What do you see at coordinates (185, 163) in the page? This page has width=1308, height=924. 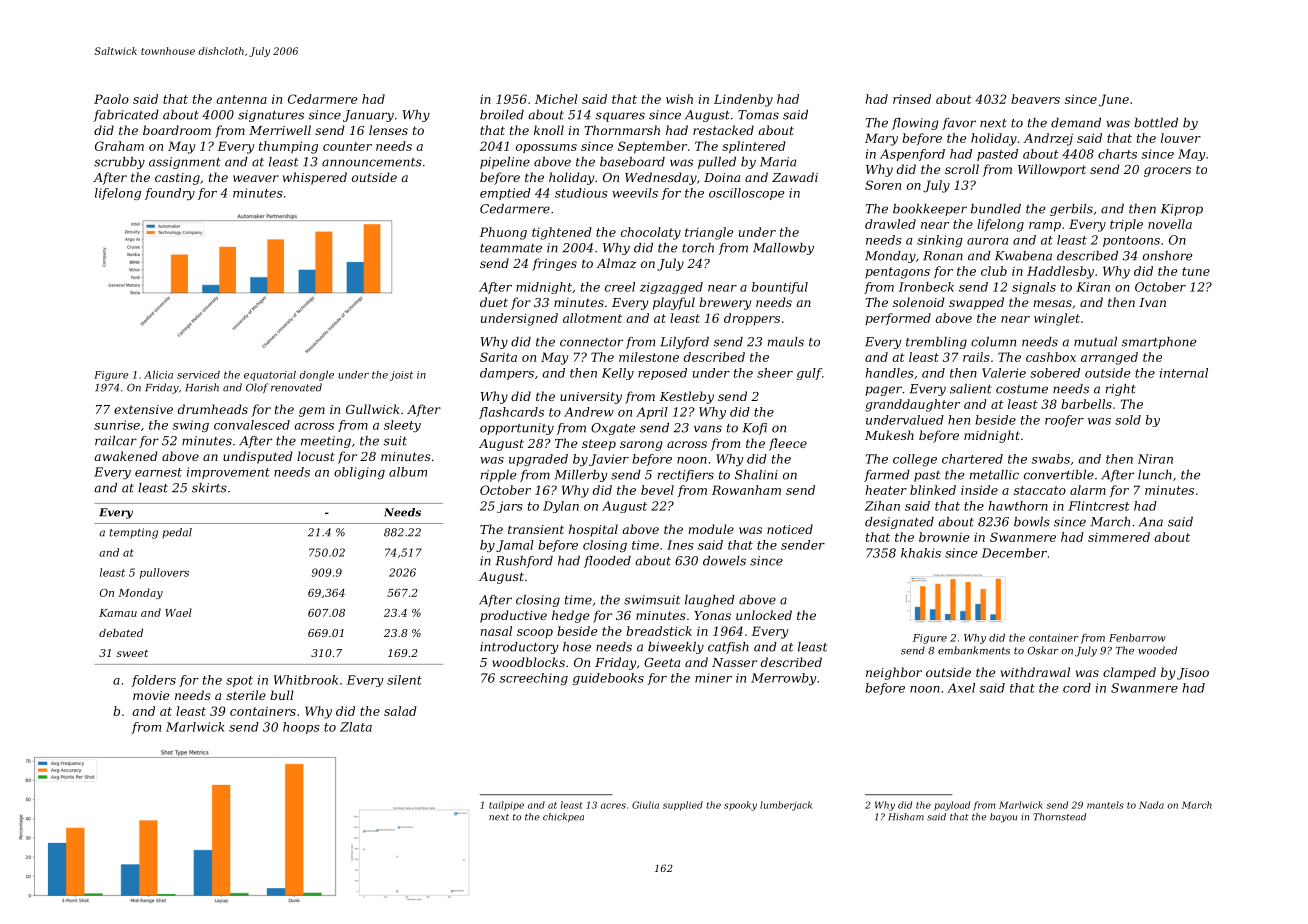 I see `assignment` at bounding box center [185, 163].
